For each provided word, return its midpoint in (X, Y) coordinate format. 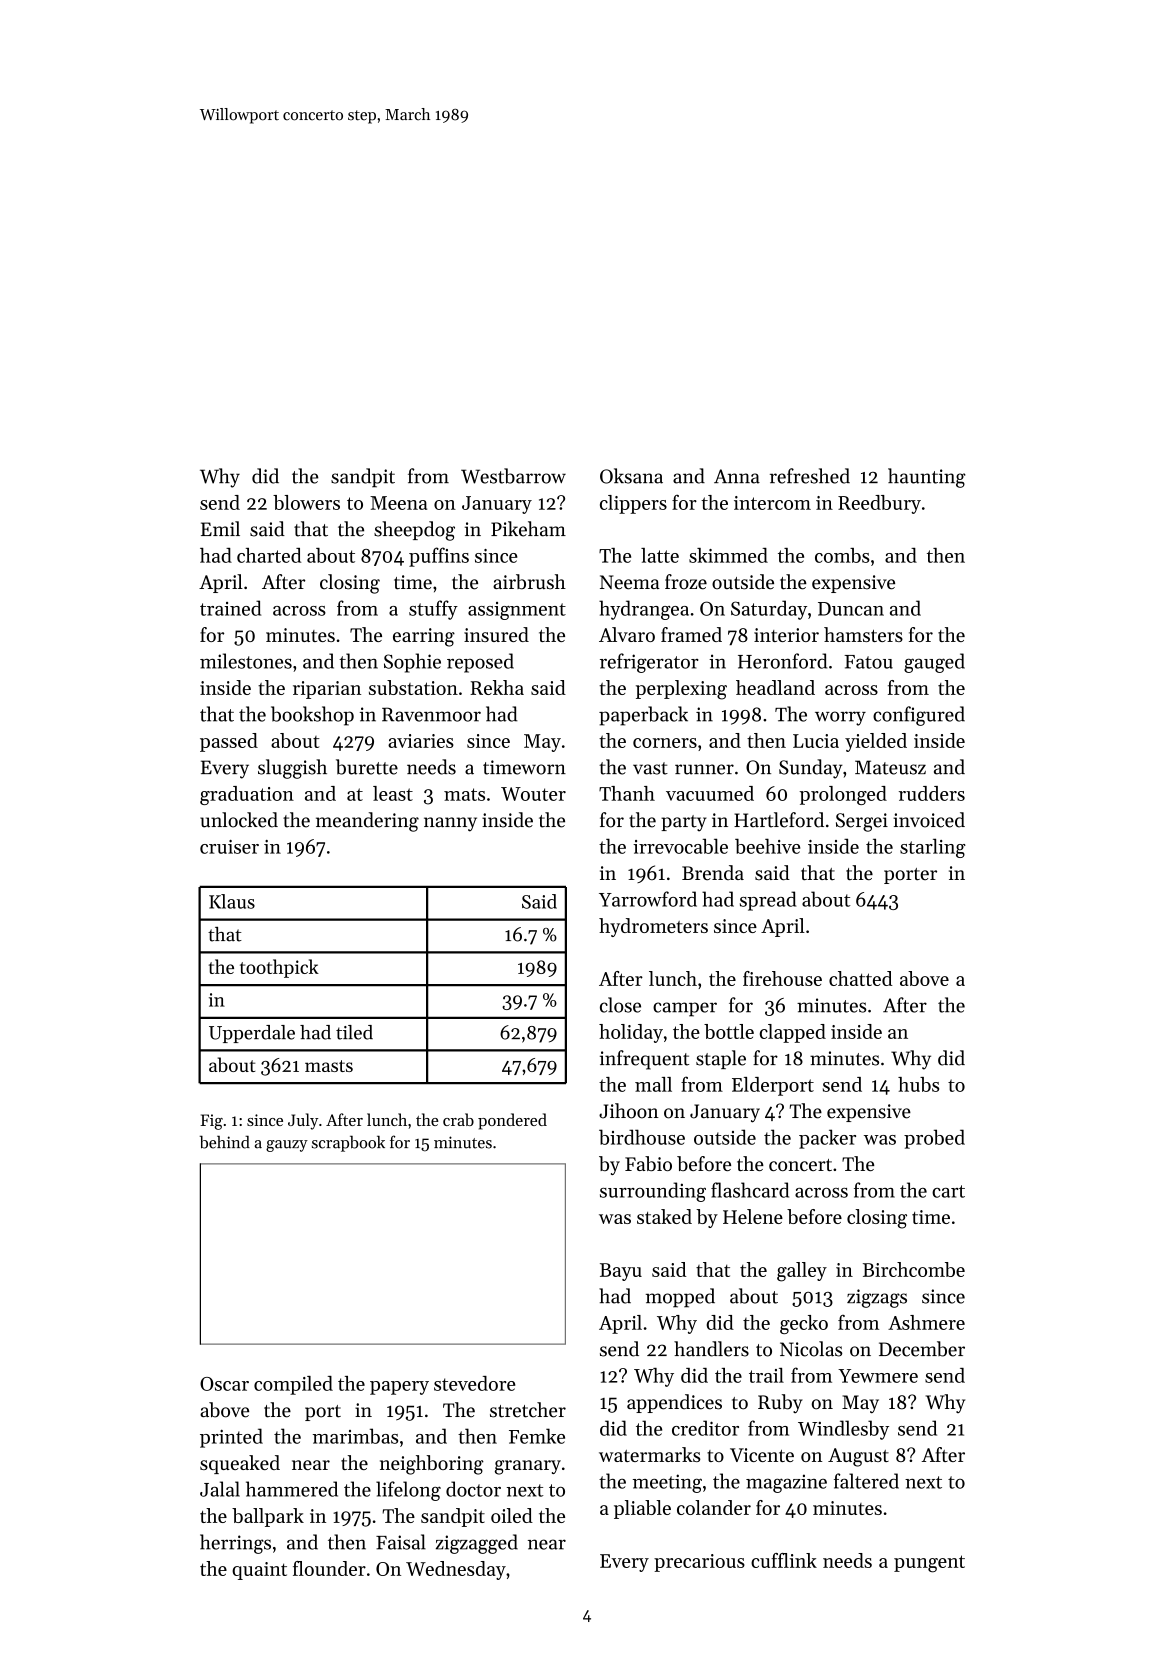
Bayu (621, 1272)
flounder (329, 1568)
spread (768, 901)
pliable (642, 1509)
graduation (247, 795)
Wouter (533, 794)
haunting (927, 478)
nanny (450, 824)
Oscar (224, 1384)
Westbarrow (513, 476)
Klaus (232, 901)
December (922, 1349)
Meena (398, 503)
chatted (861, 978)
